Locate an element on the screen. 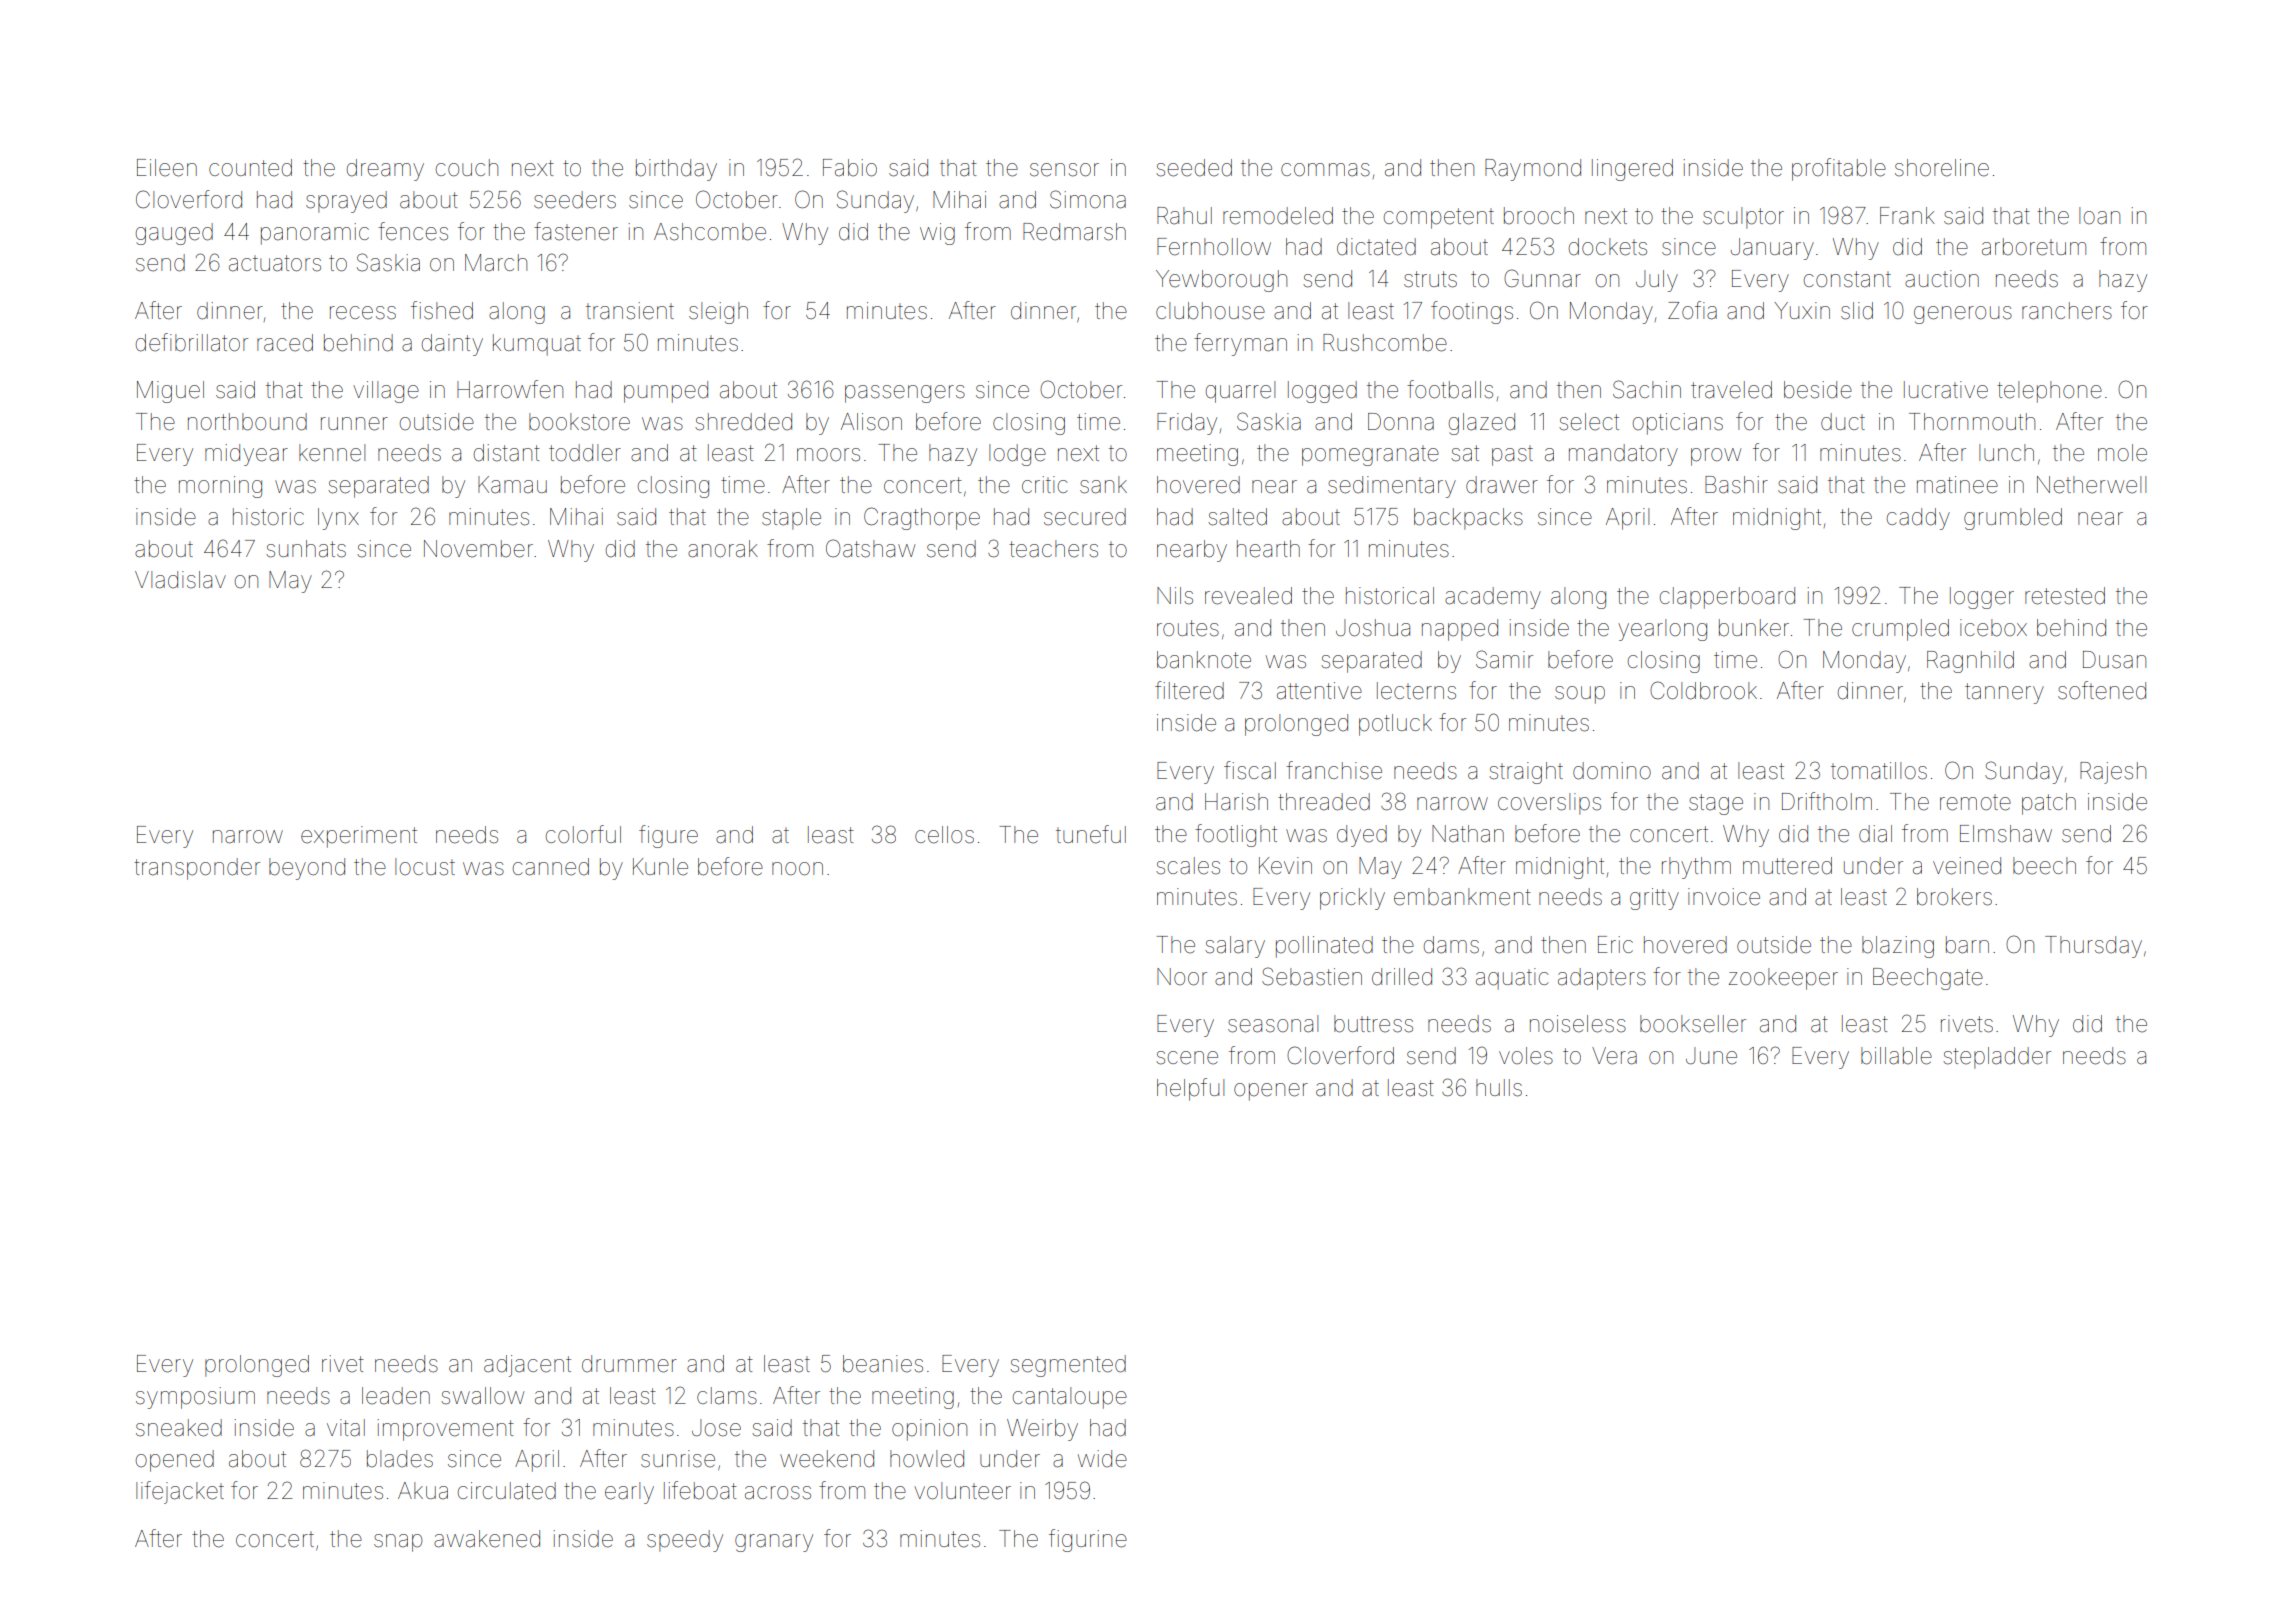 This screenshot has height=1614, width=2283. Rushcombe is located at coordinates (1385, 343).
